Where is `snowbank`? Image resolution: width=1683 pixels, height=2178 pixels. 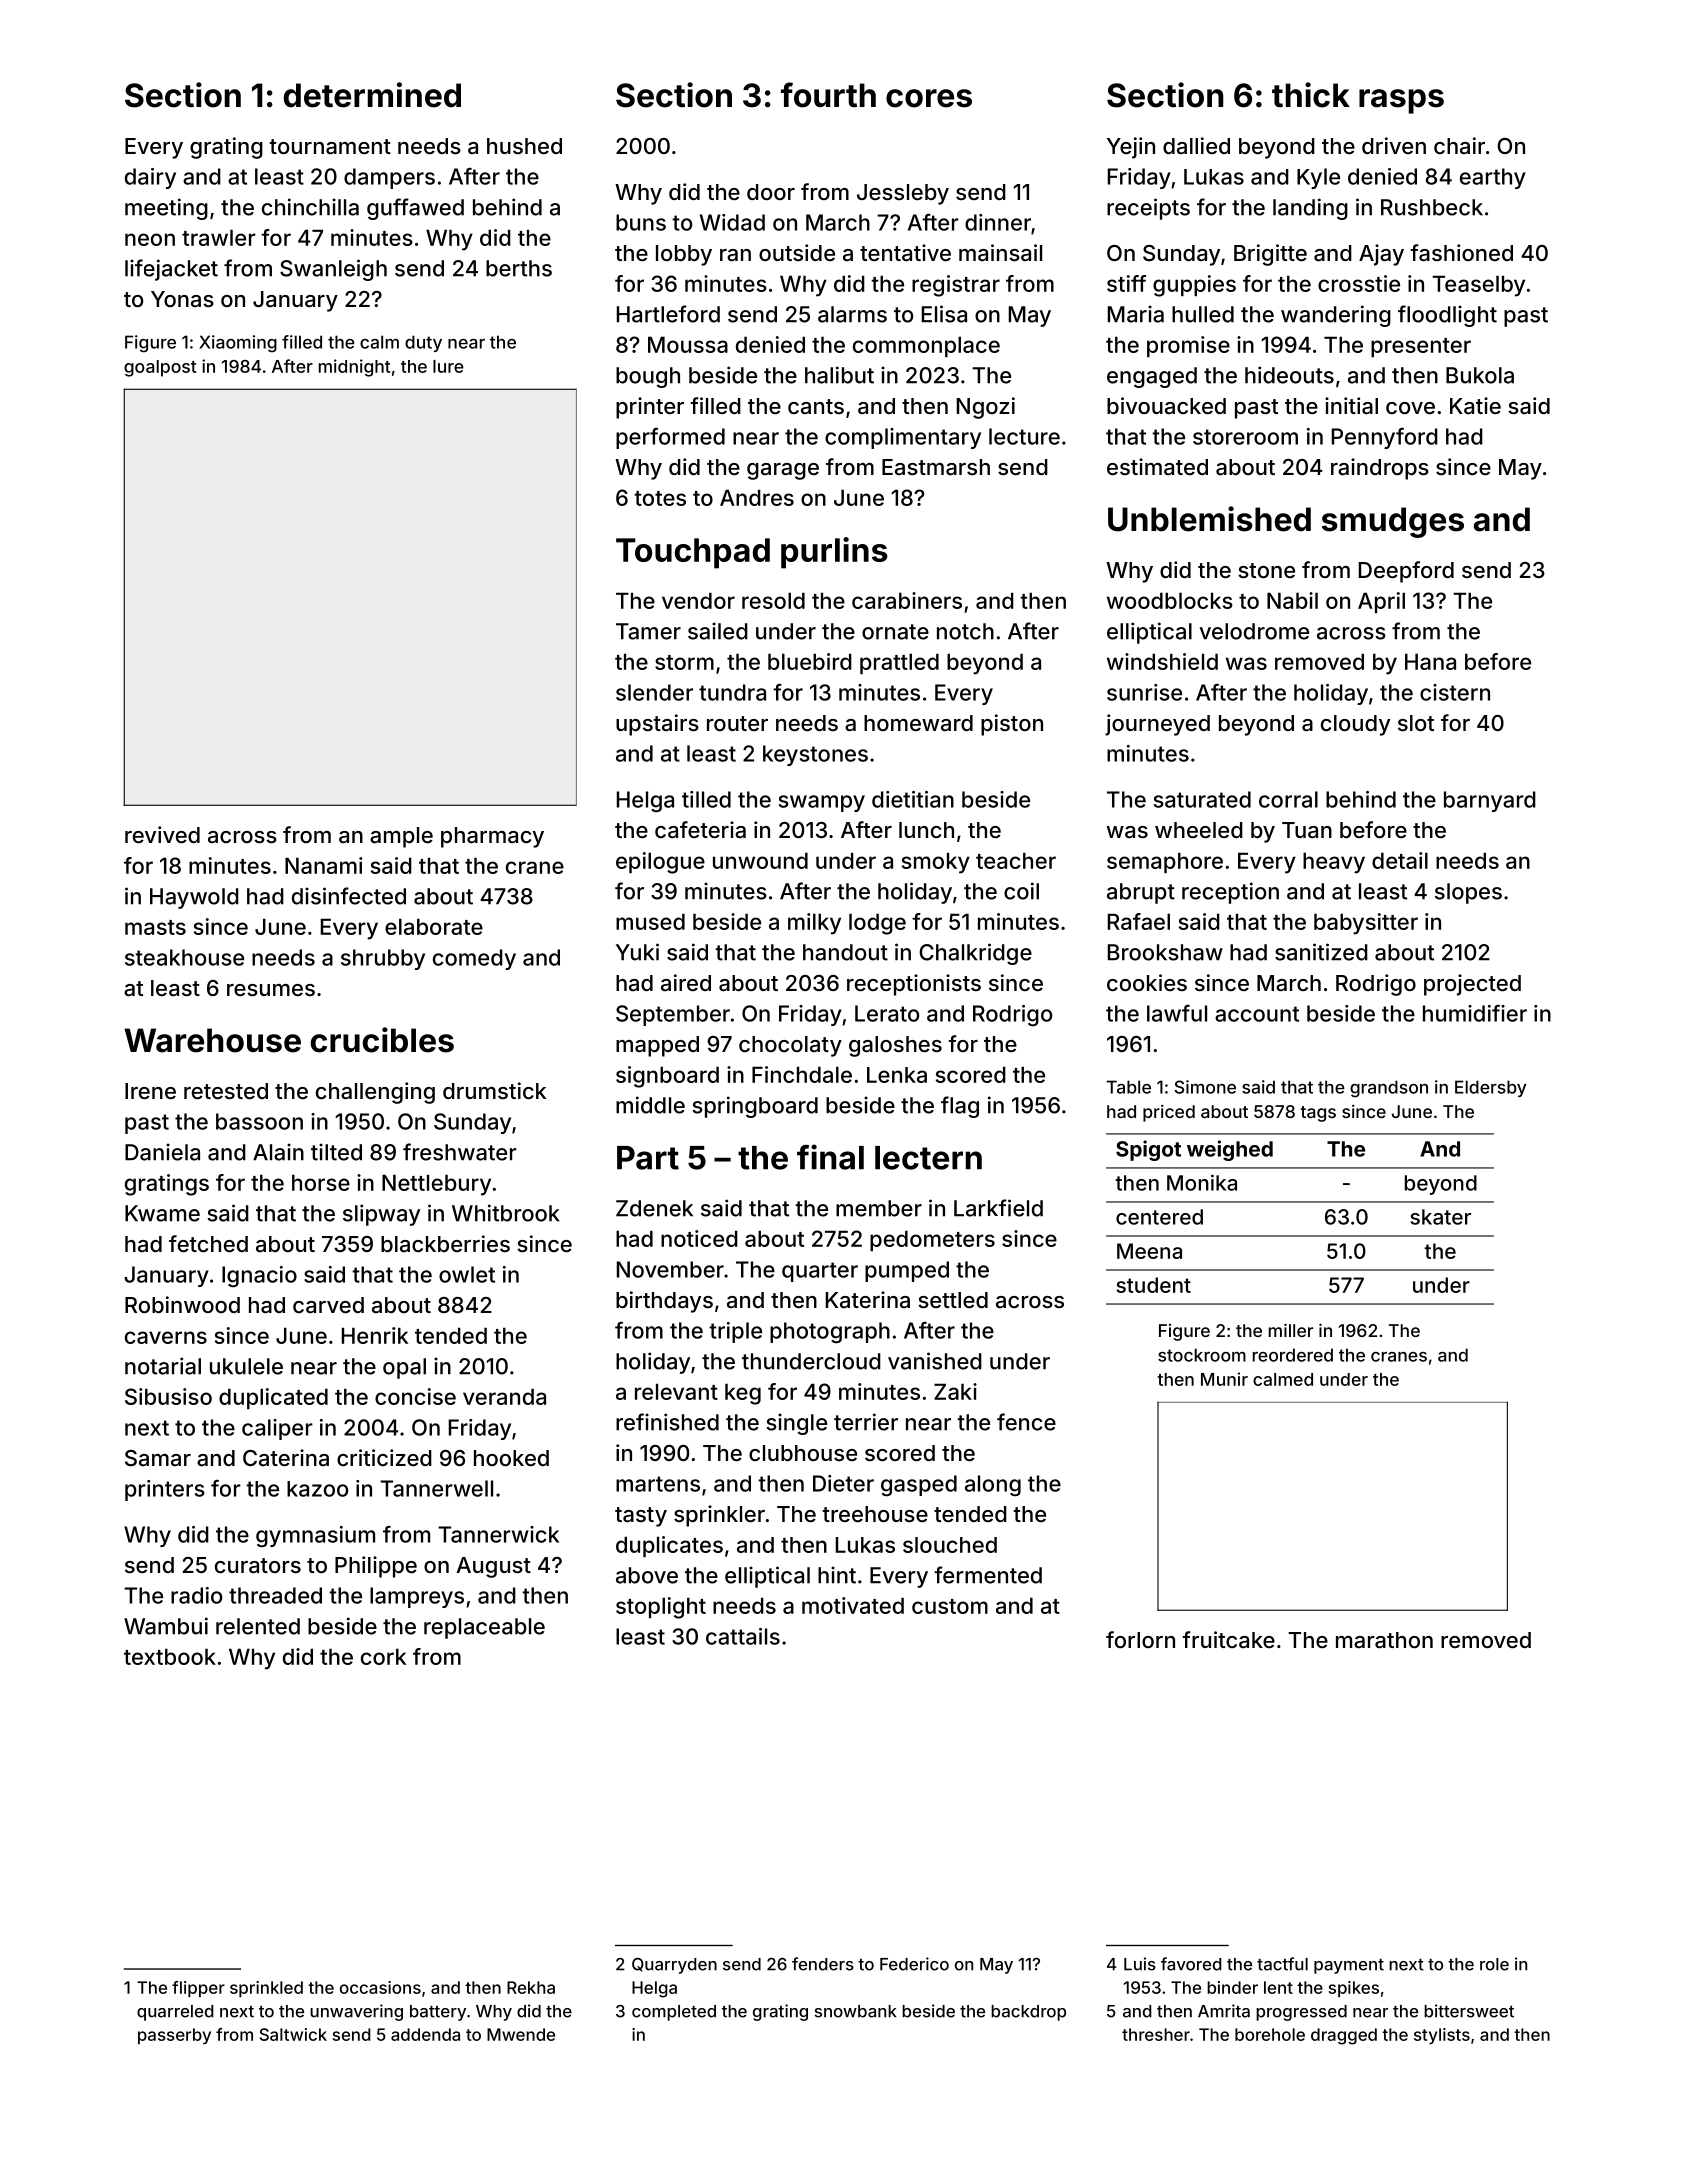
snowbank is located at coordinates (855, 2011).
